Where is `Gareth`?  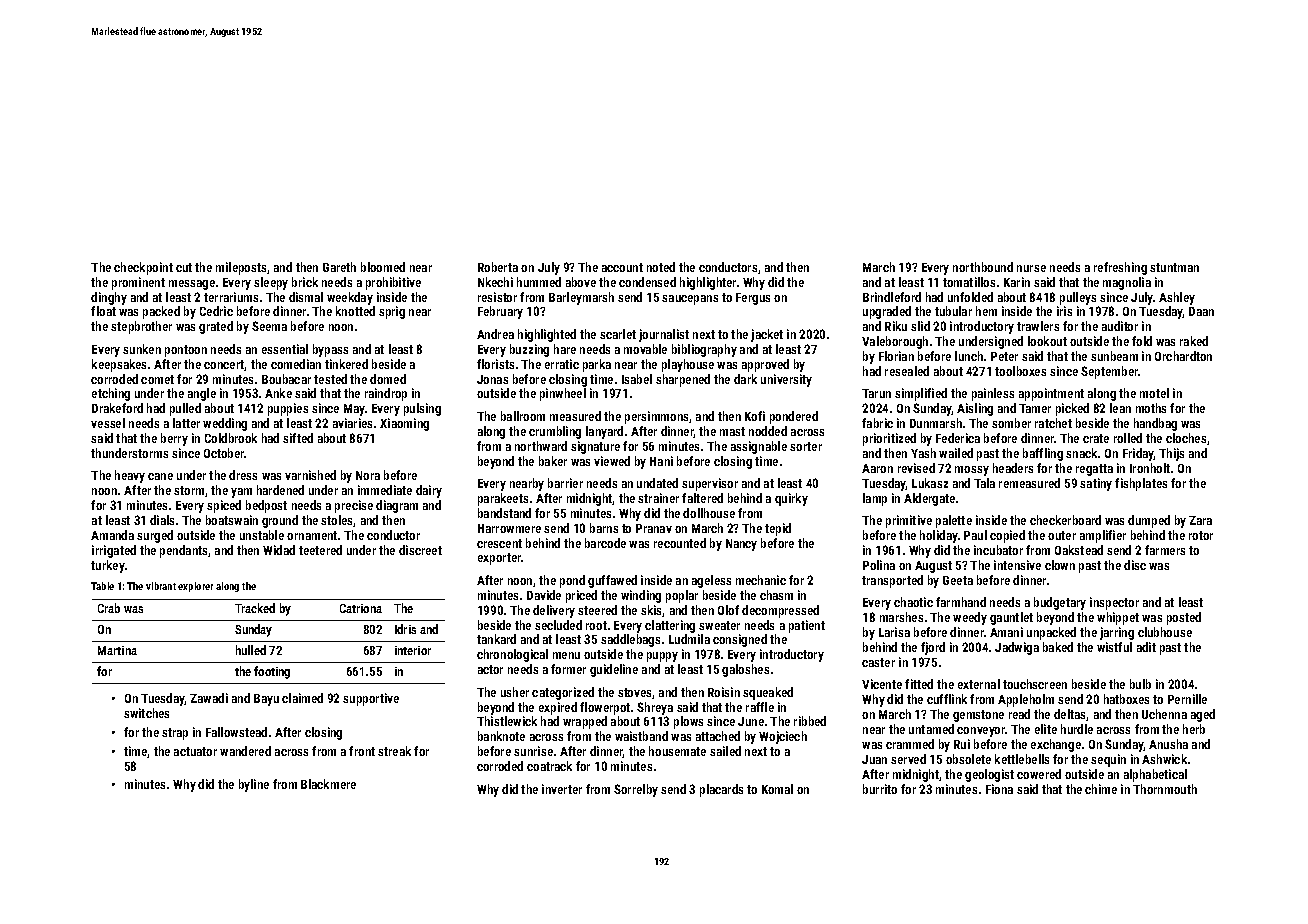 Gareth is located at coordinates (339, 267).
